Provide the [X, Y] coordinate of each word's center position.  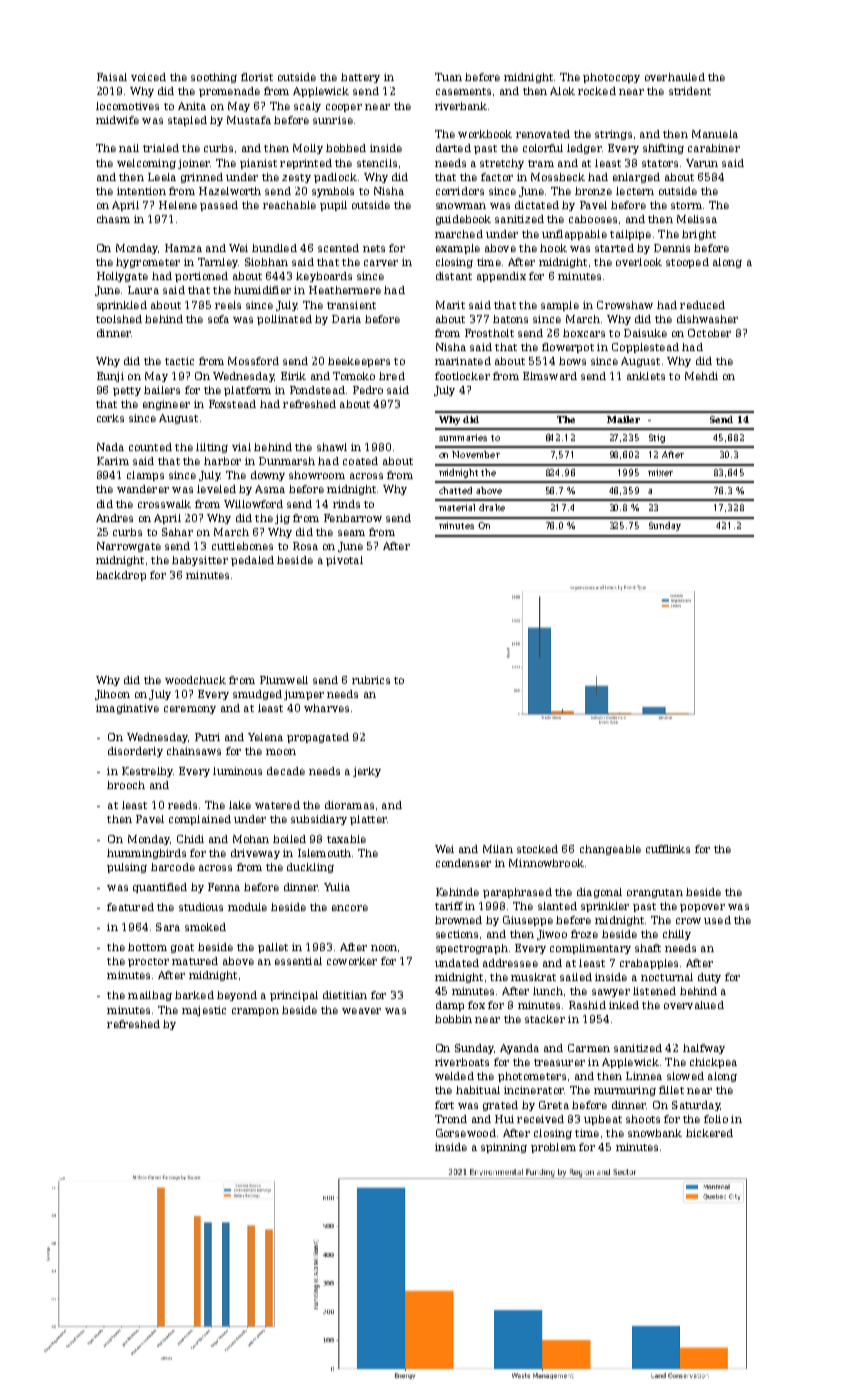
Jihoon [112, 695]
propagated [318, 738]
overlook [639, 262]
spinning [504, 1148]
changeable [610, 850]
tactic [179, 361]
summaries [463, 437]
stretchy [502, 164]
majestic [204, 1011]
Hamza [183, 248]
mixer [660, 472]
